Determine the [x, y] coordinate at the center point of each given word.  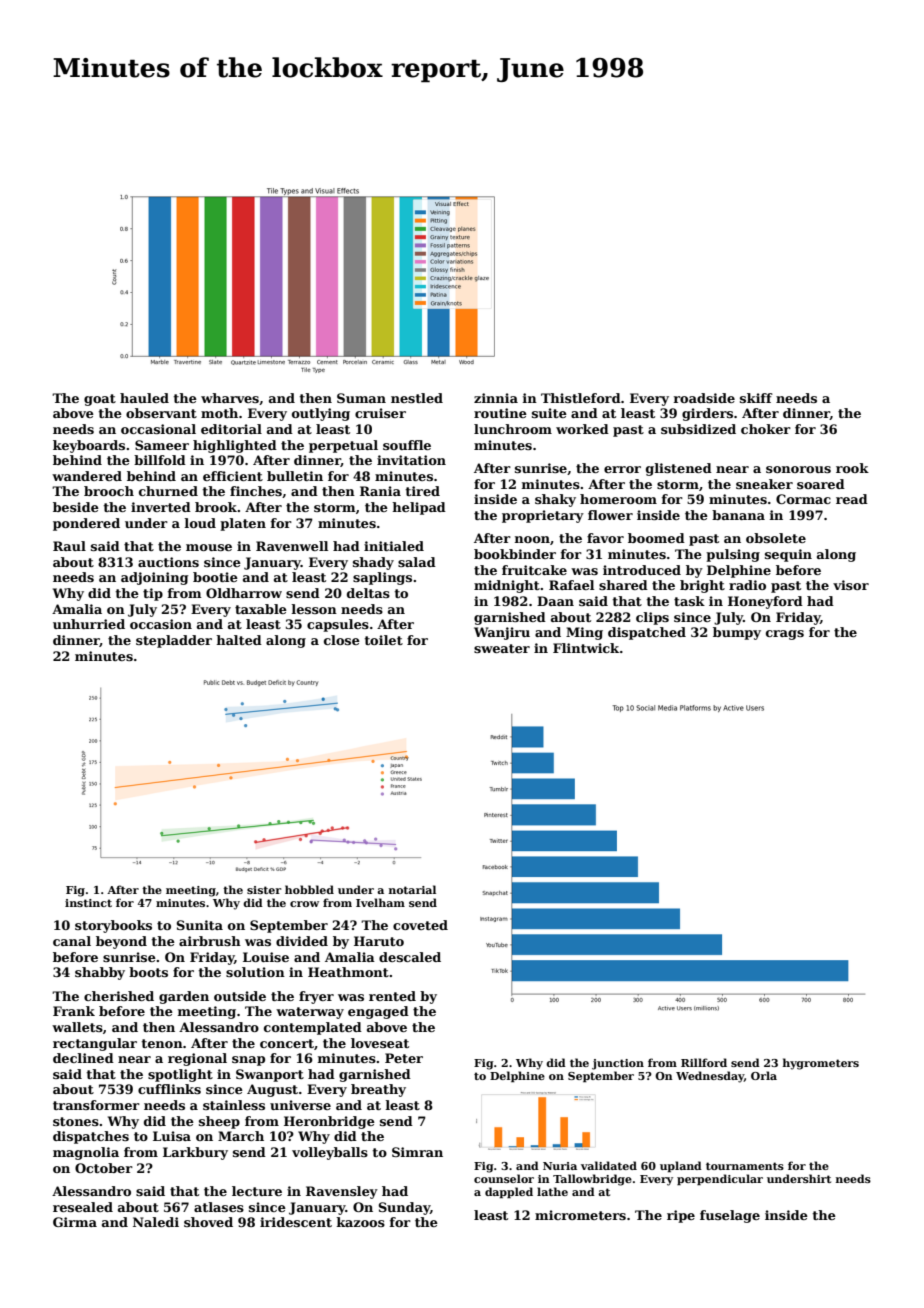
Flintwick [586, 648]
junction [618, 1064]
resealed [83, 1207]
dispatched [647, 633]
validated [609, 1165]
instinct [88, 903]
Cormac [803, 499]
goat [100, 400]
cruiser [380, 413]
